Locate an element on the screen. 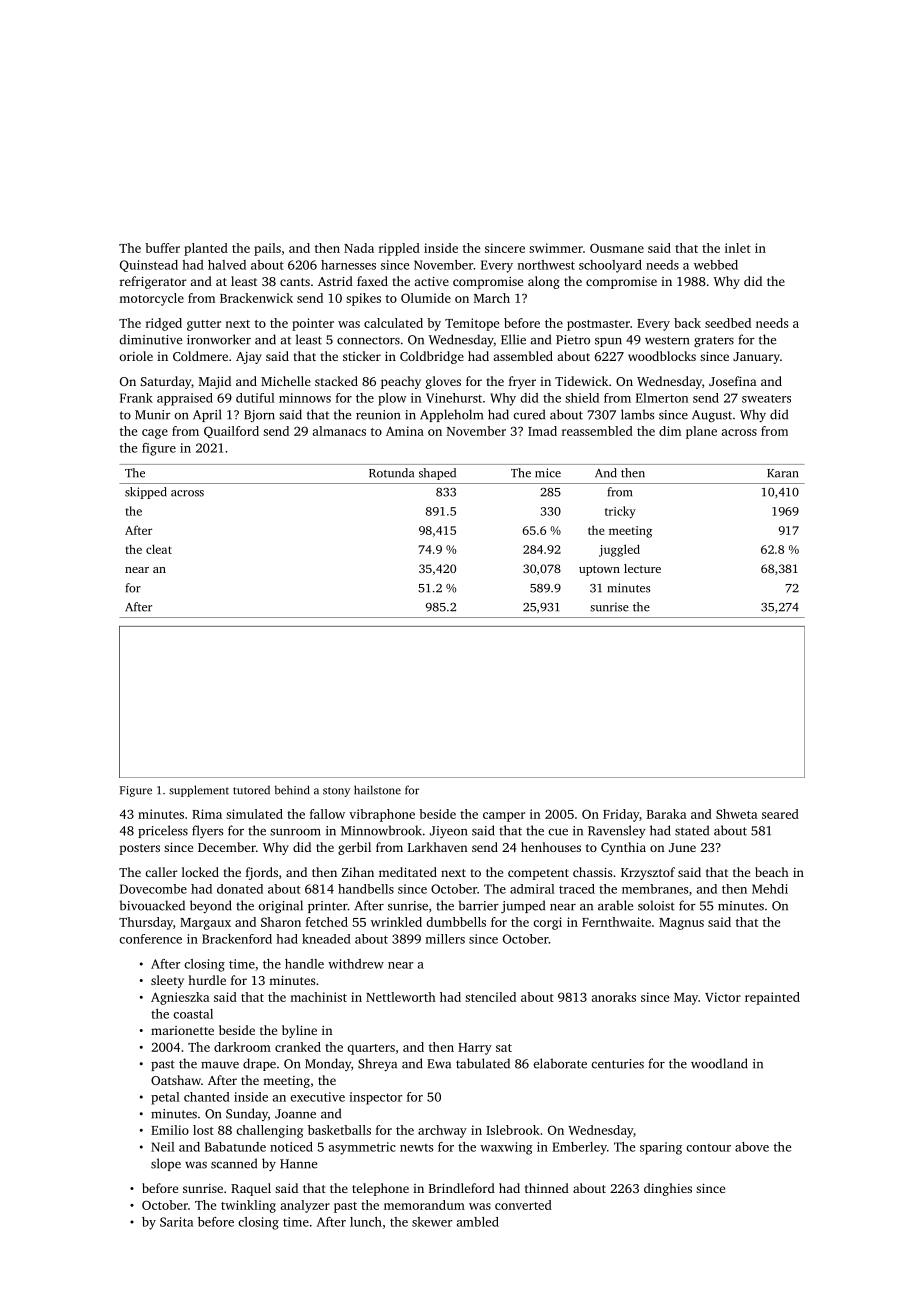 Image resolution: width=924 pixels, height=1308 pixels. dinghies is located at coordinates (668, 1189).
